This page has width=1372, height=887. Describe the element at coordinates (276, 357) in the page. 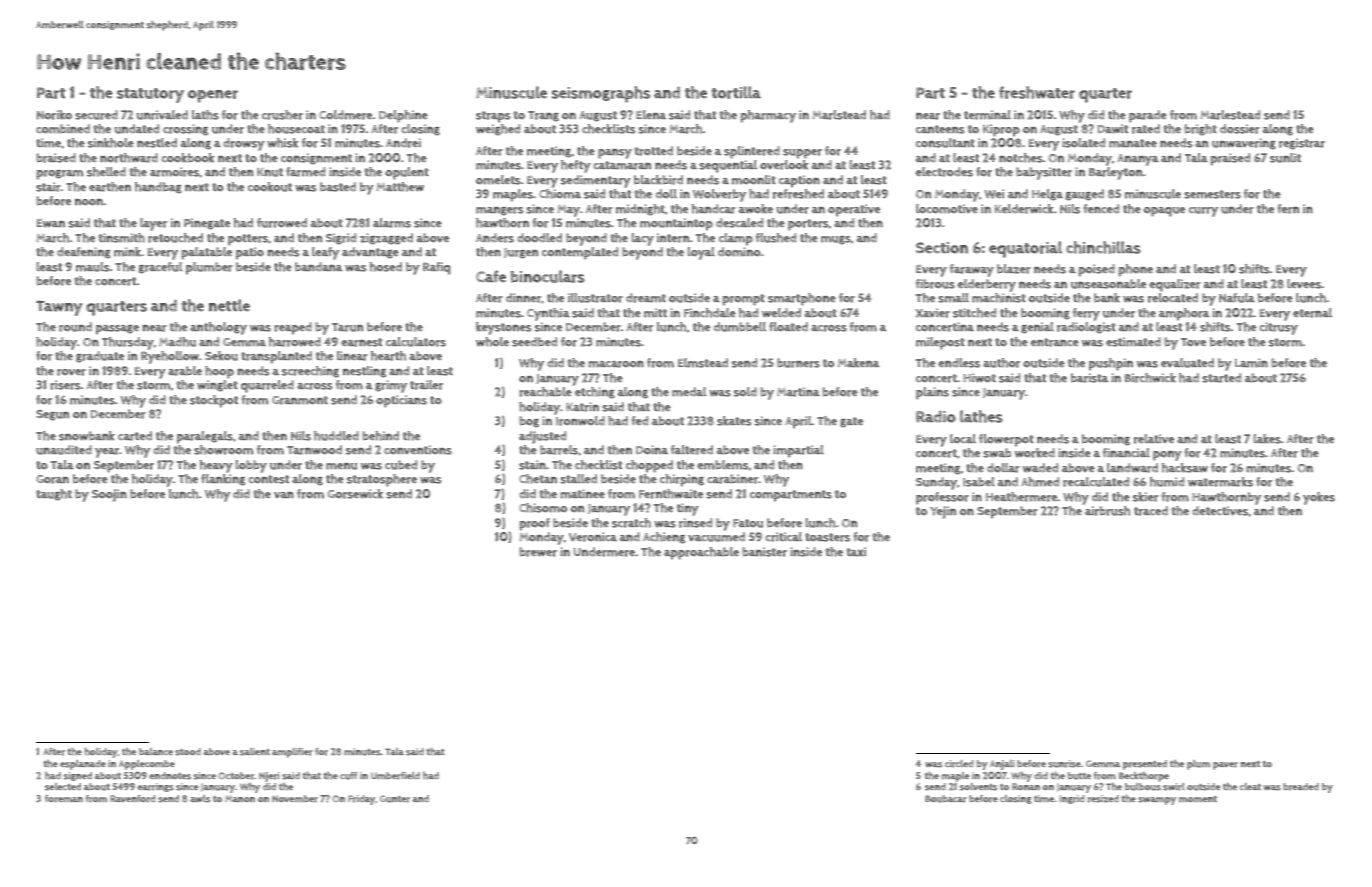

I see `transplanted` at that location.
